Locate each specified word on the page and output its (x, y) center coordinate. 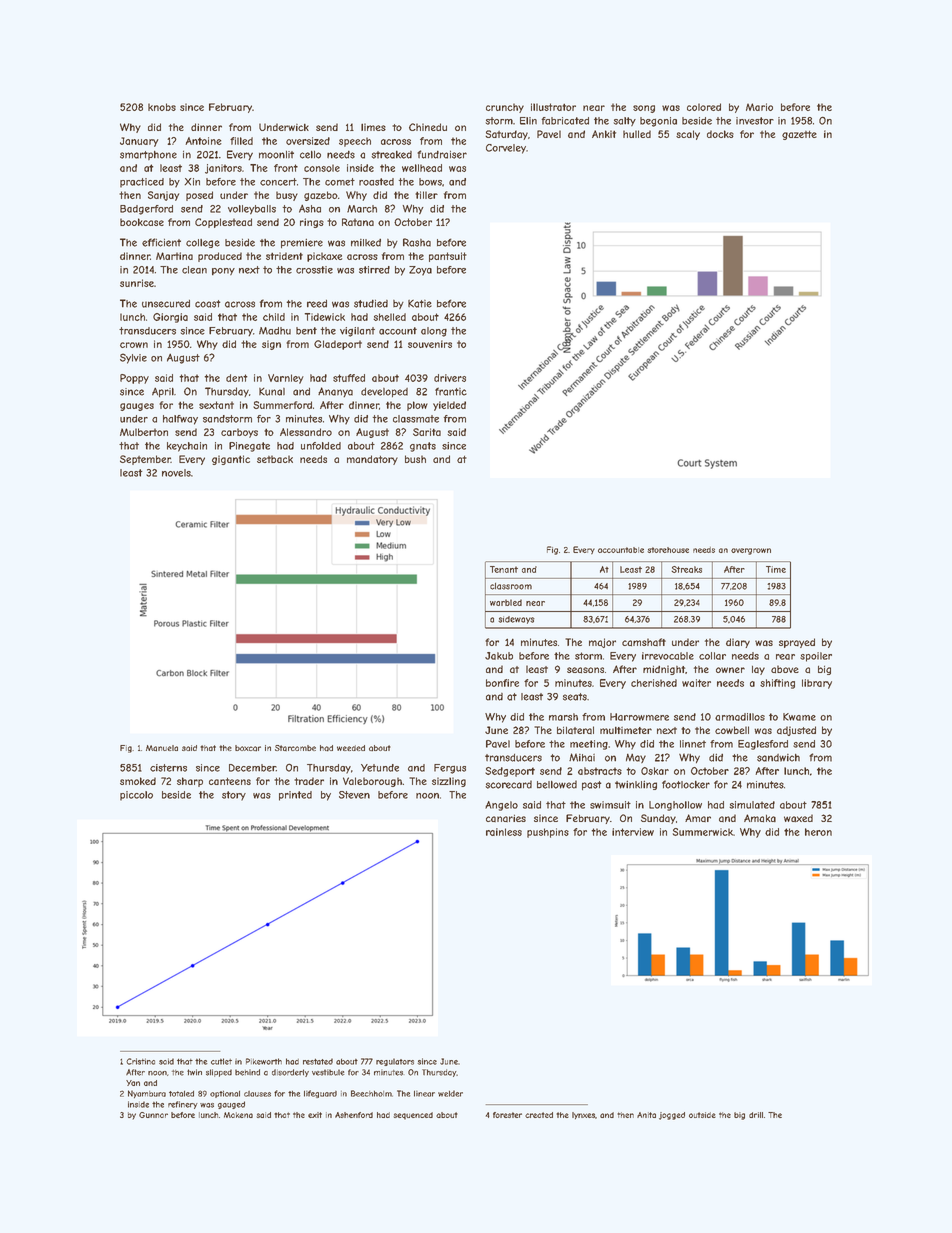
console (322, 168)
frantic (451, 391)
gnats (423, 447)
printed (295, 796)
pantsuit (448, 257)
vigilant (357, 332)
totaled (181, 1093)
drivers (450, 378)
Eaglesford (763, 745)
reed (317, 304)
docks (720, 134)
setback (275, 459)
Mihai (582, 757)
